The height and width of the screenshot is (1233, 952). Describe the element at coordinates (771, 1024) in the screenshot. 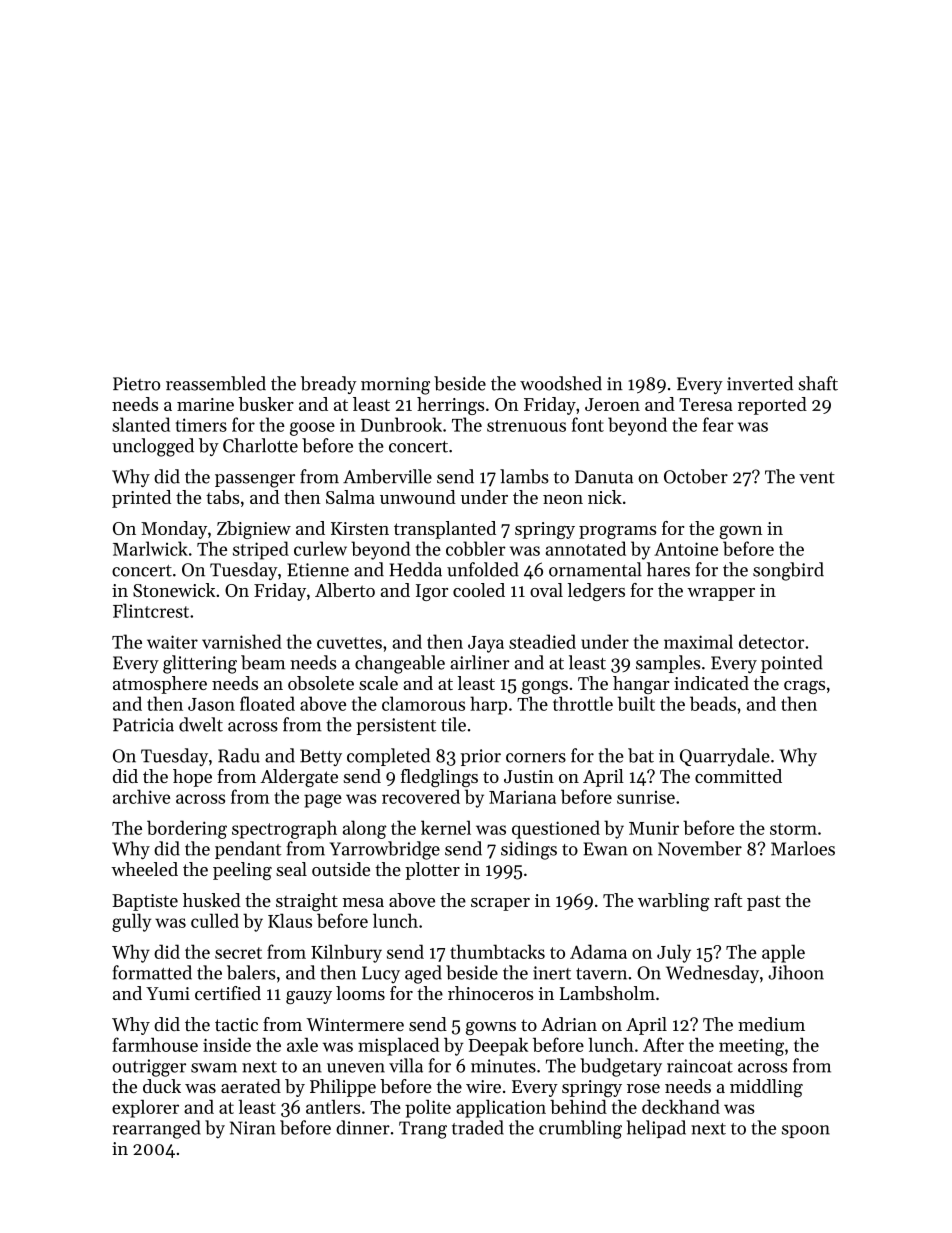

I see `medium` at that location.
